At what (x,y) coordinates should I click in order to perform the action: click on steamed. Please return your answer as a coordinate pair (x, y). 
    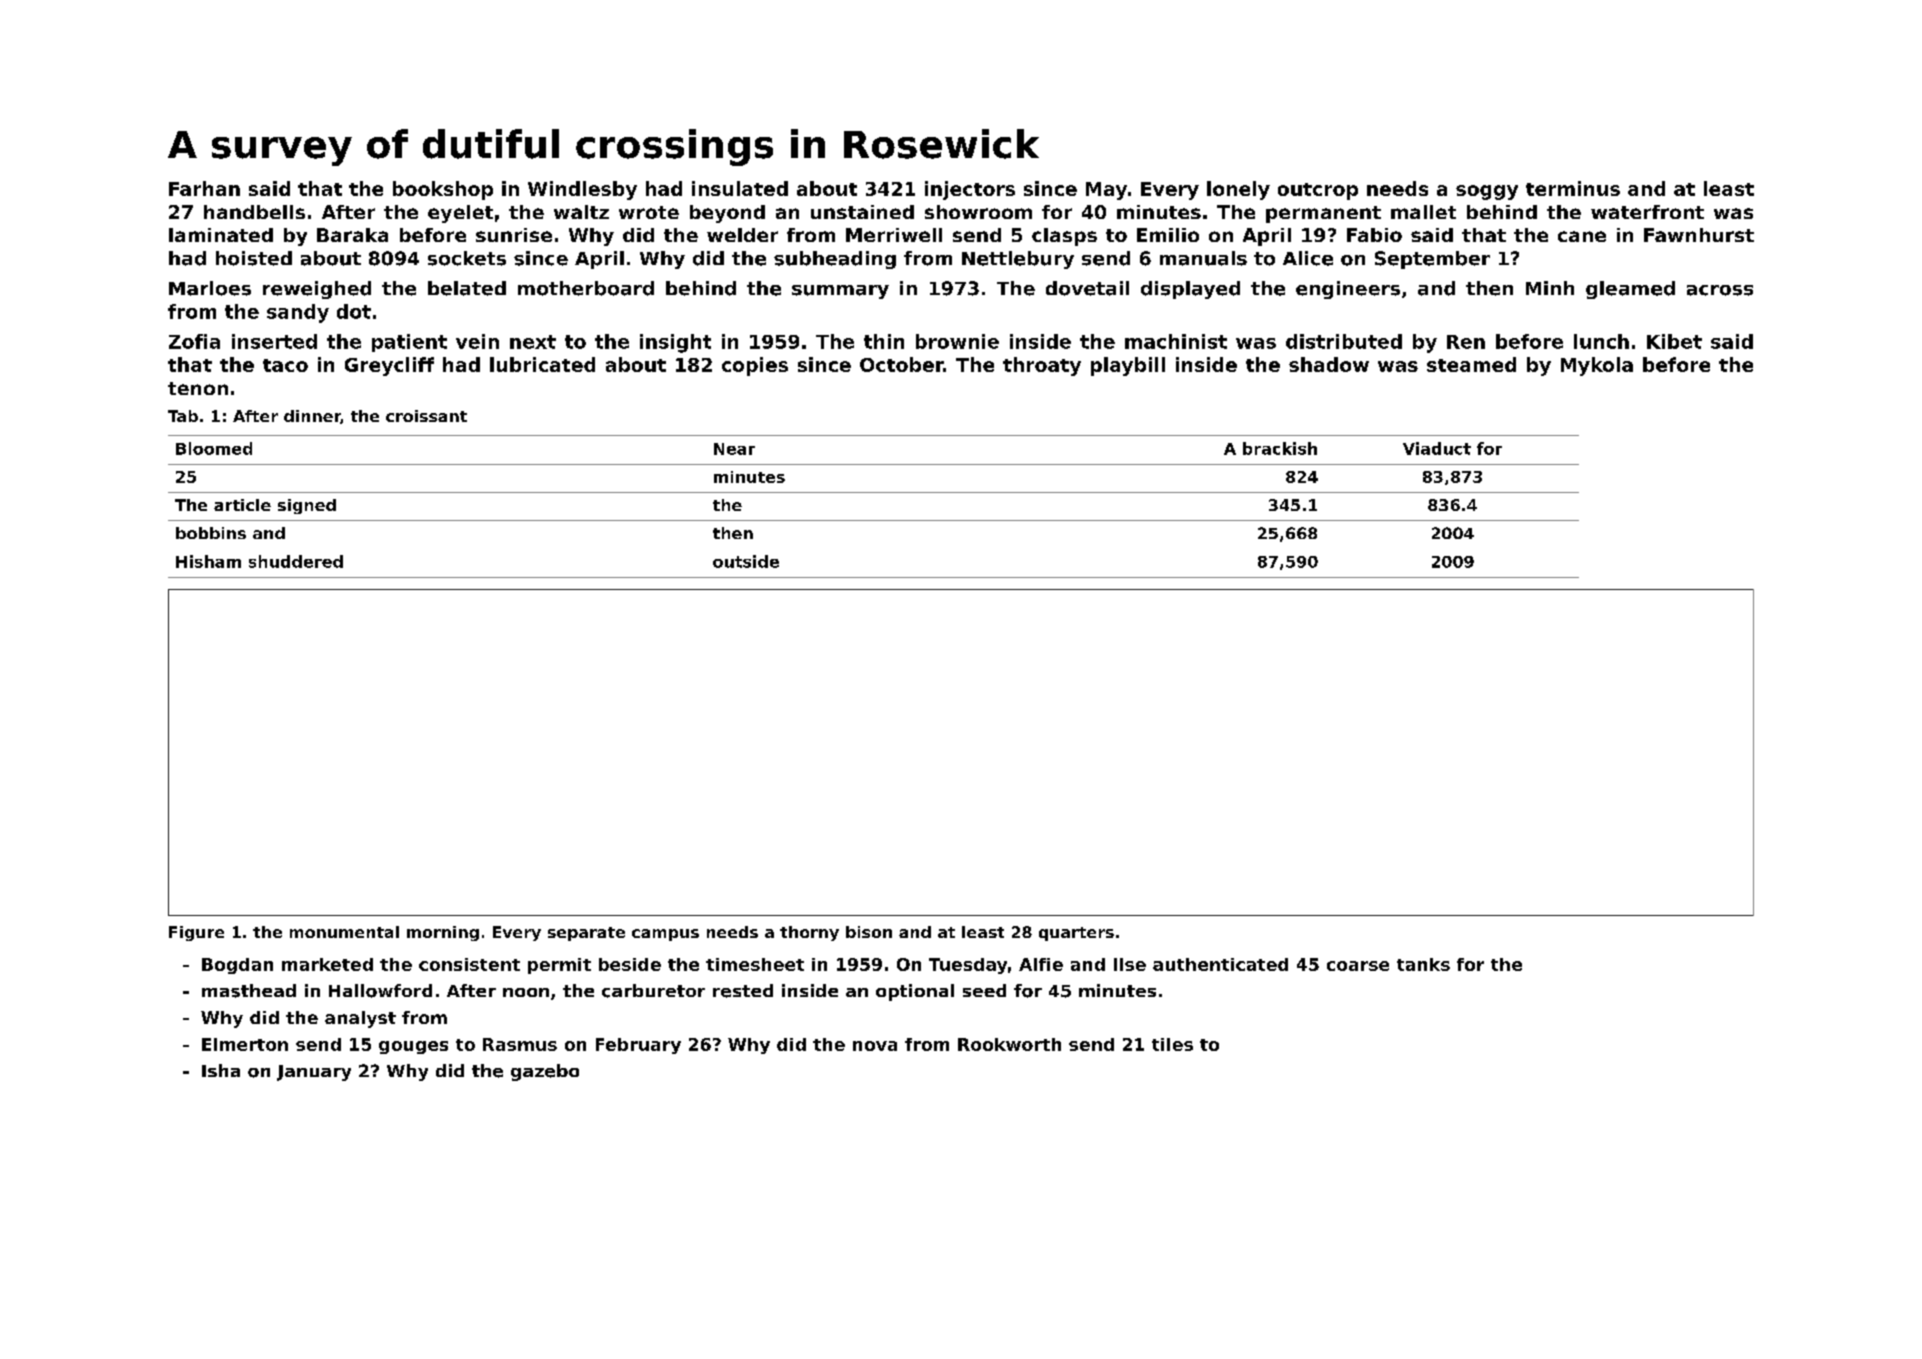
    Looking at the image, I should click on (1471, 364).
